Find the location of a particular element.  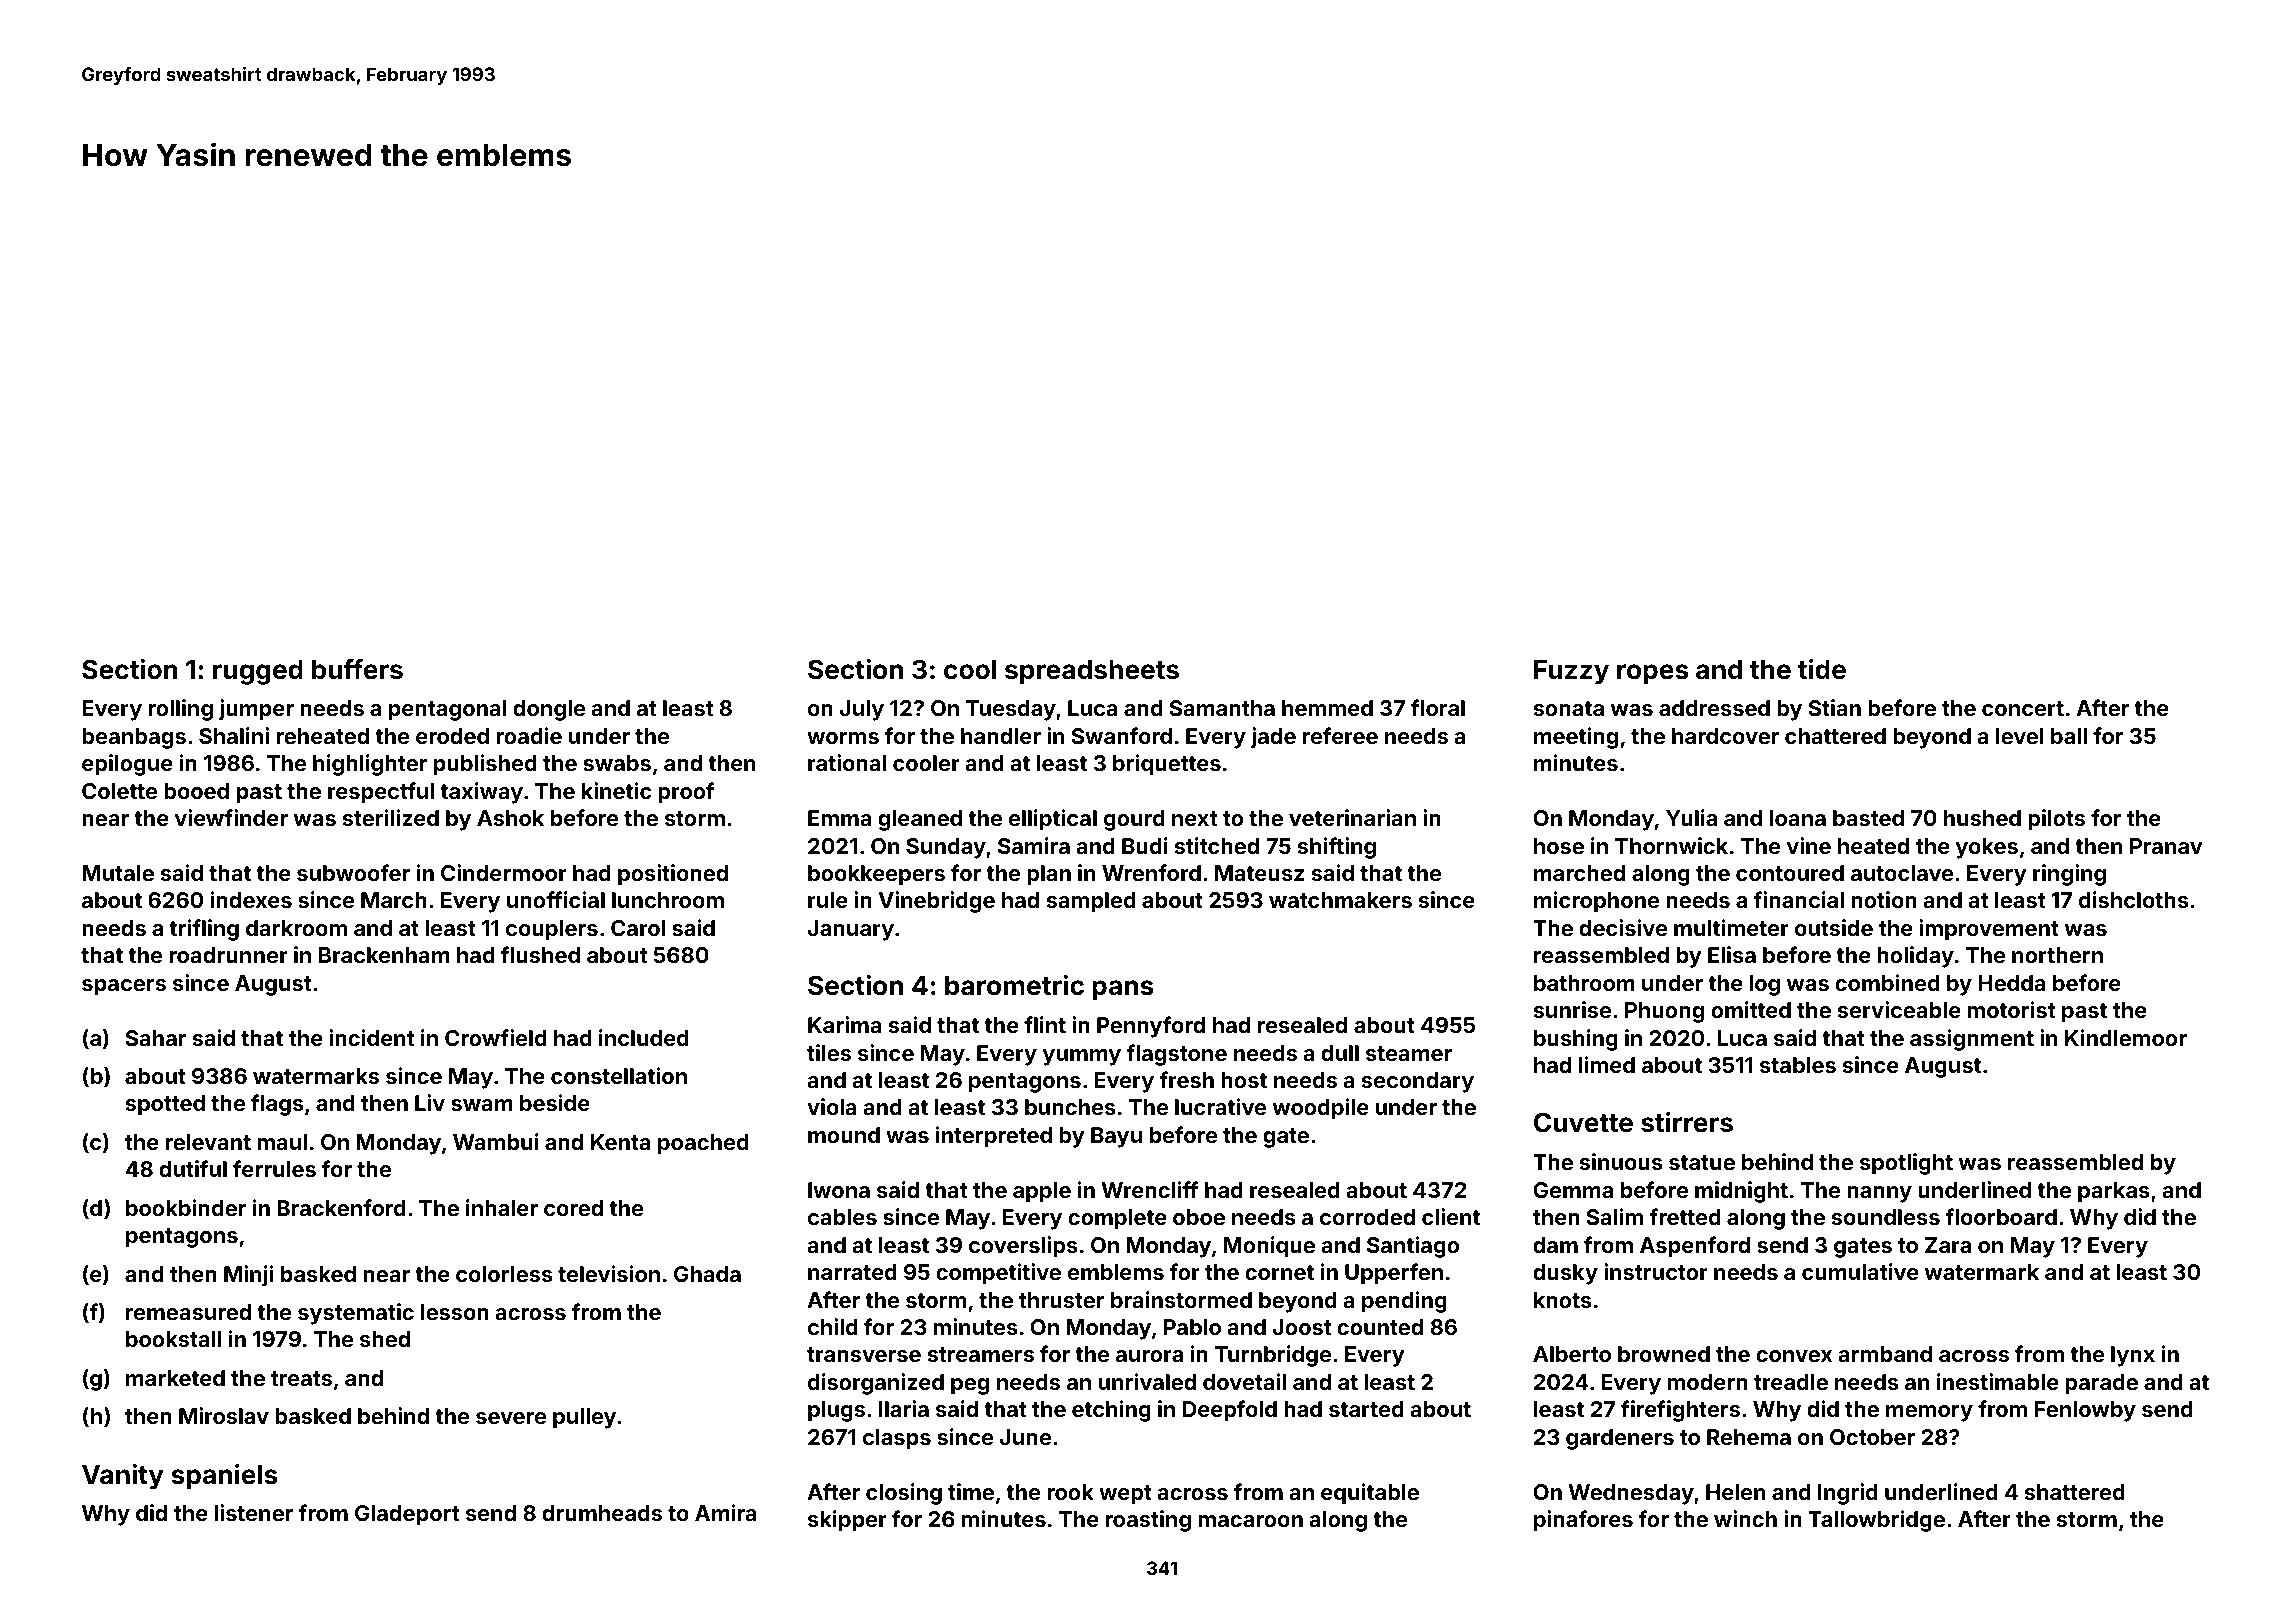

Pranav is located at coordinates (2166, 846).
